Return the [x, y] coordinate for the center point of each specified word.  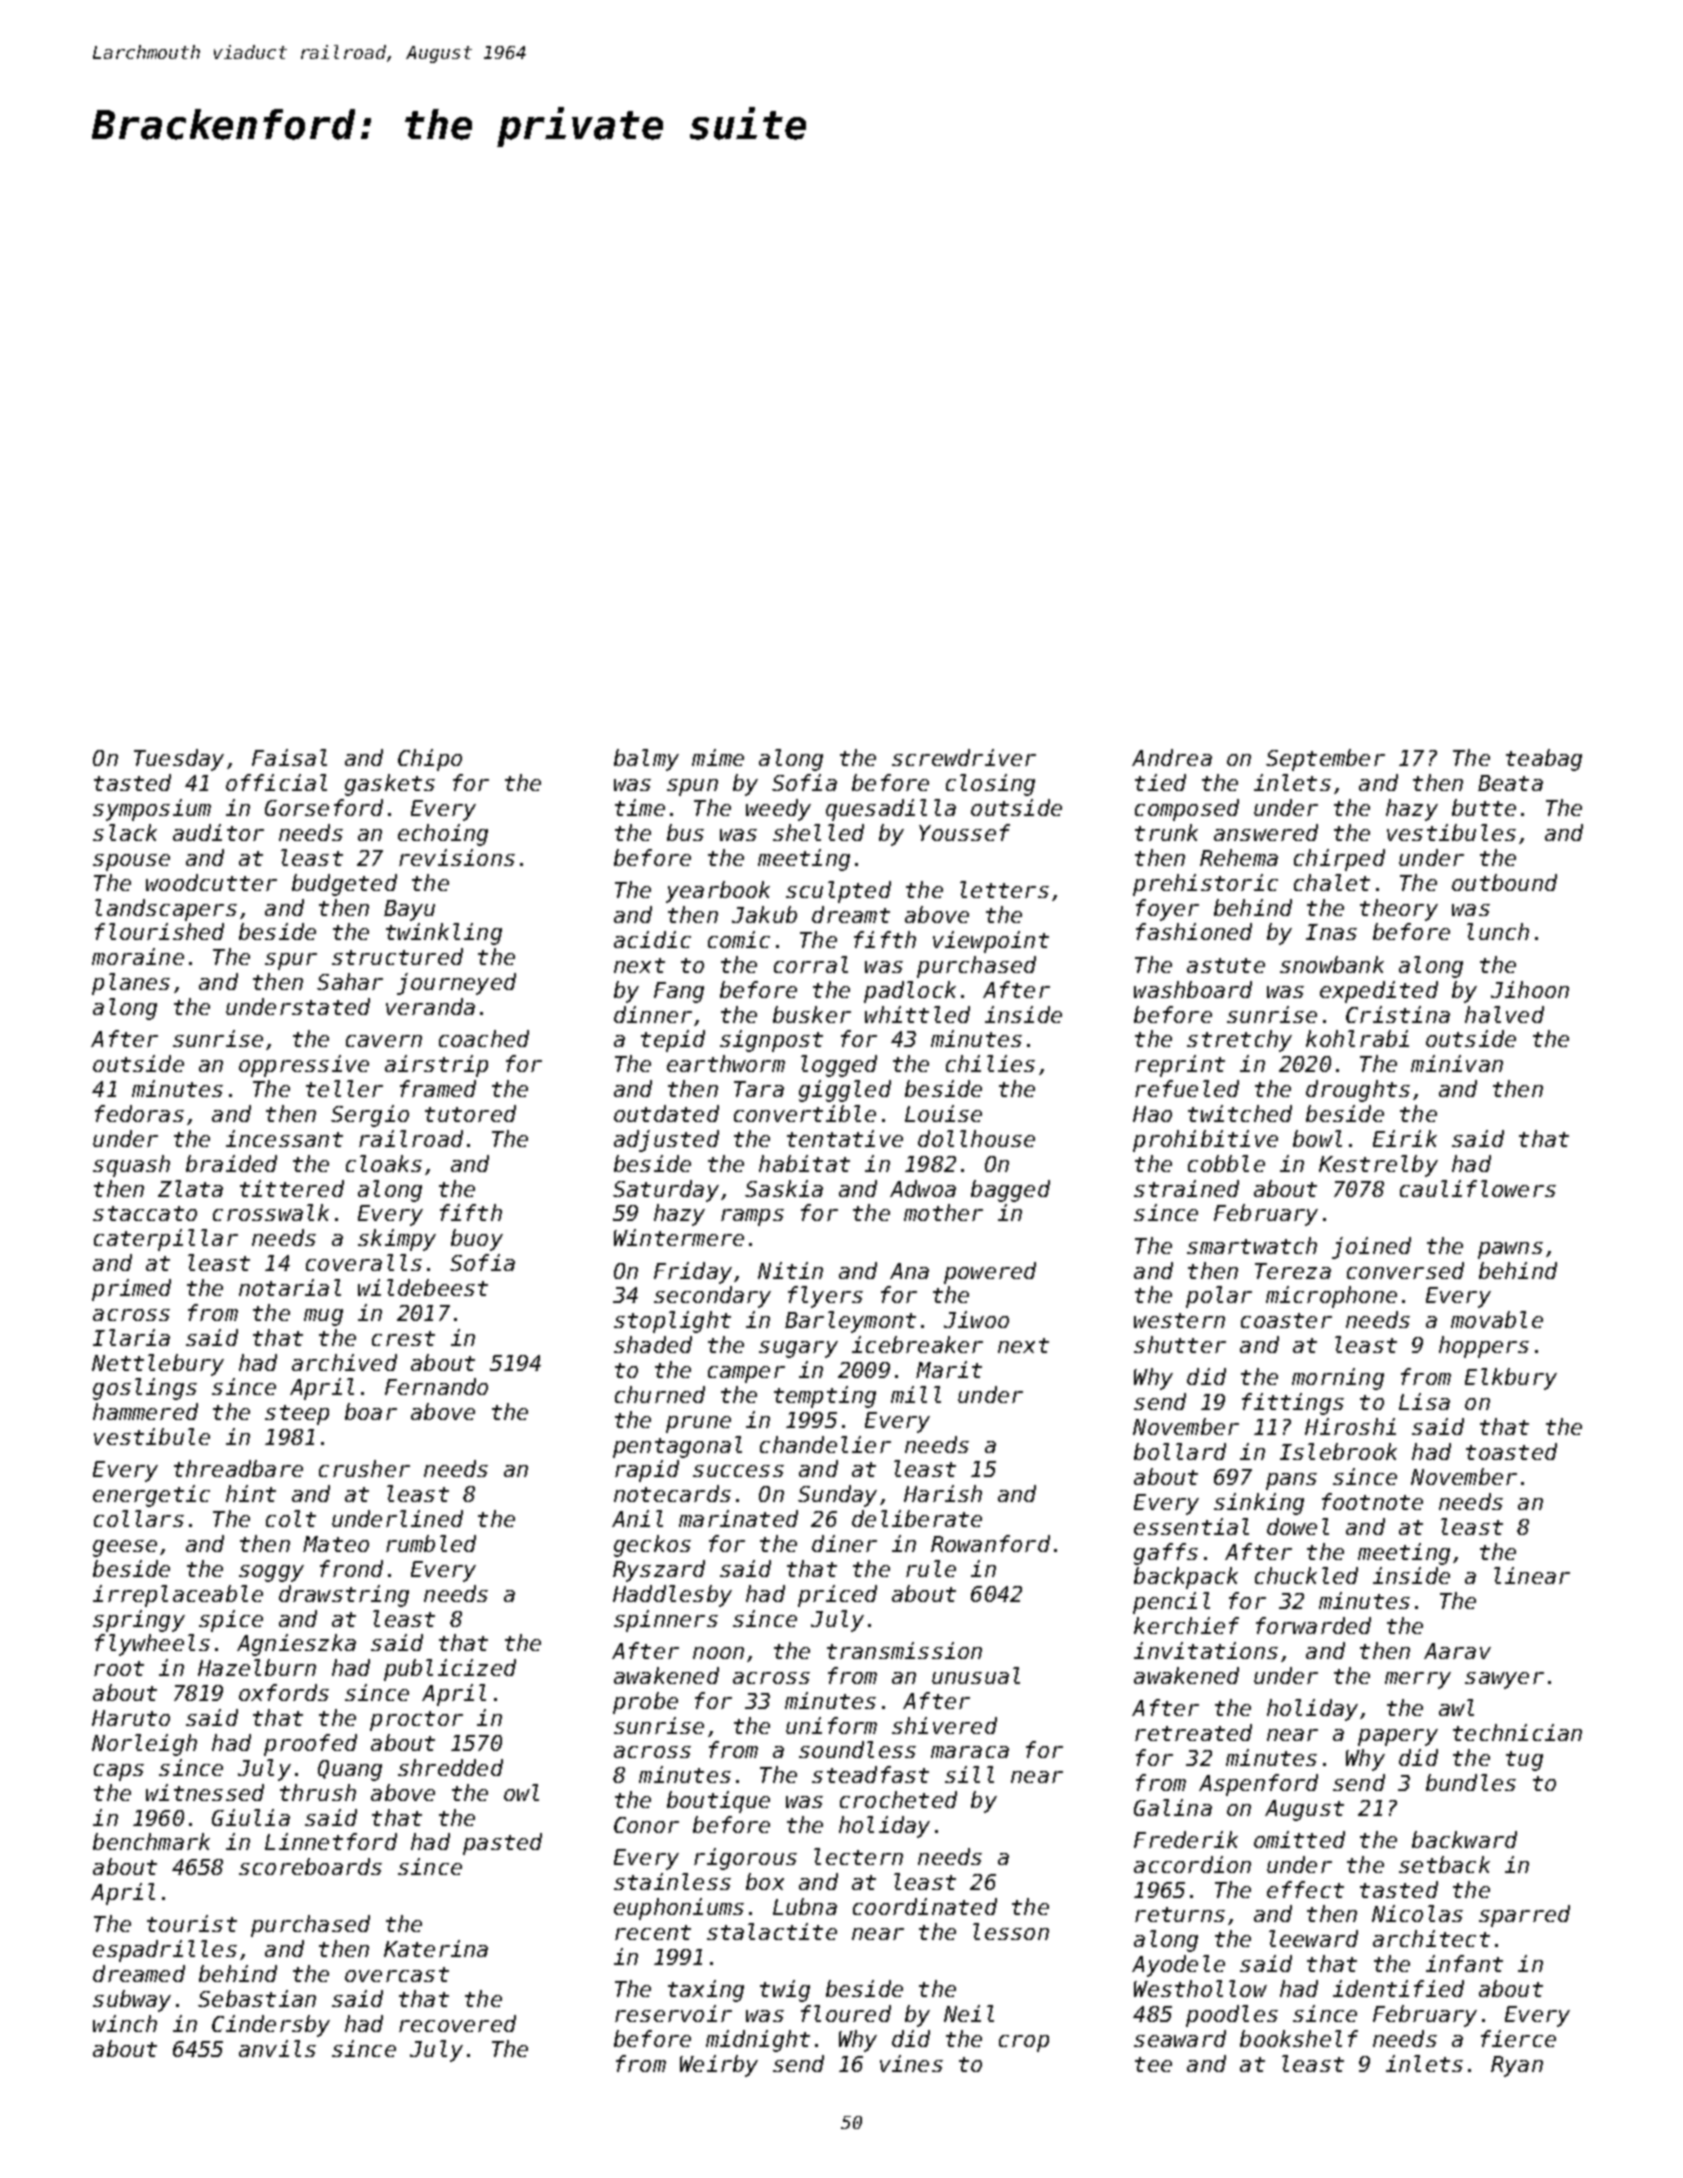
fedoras [139, 1113]
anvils [277, 2048]
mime [718, 757]
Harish [943, 1493]
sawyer [1504, 1680]
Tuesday [179, 760]
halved [1504, 1014]
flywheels [152, 1645]
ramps [752, 1217]
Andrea [1172, 757]
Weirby [719, 2066]
